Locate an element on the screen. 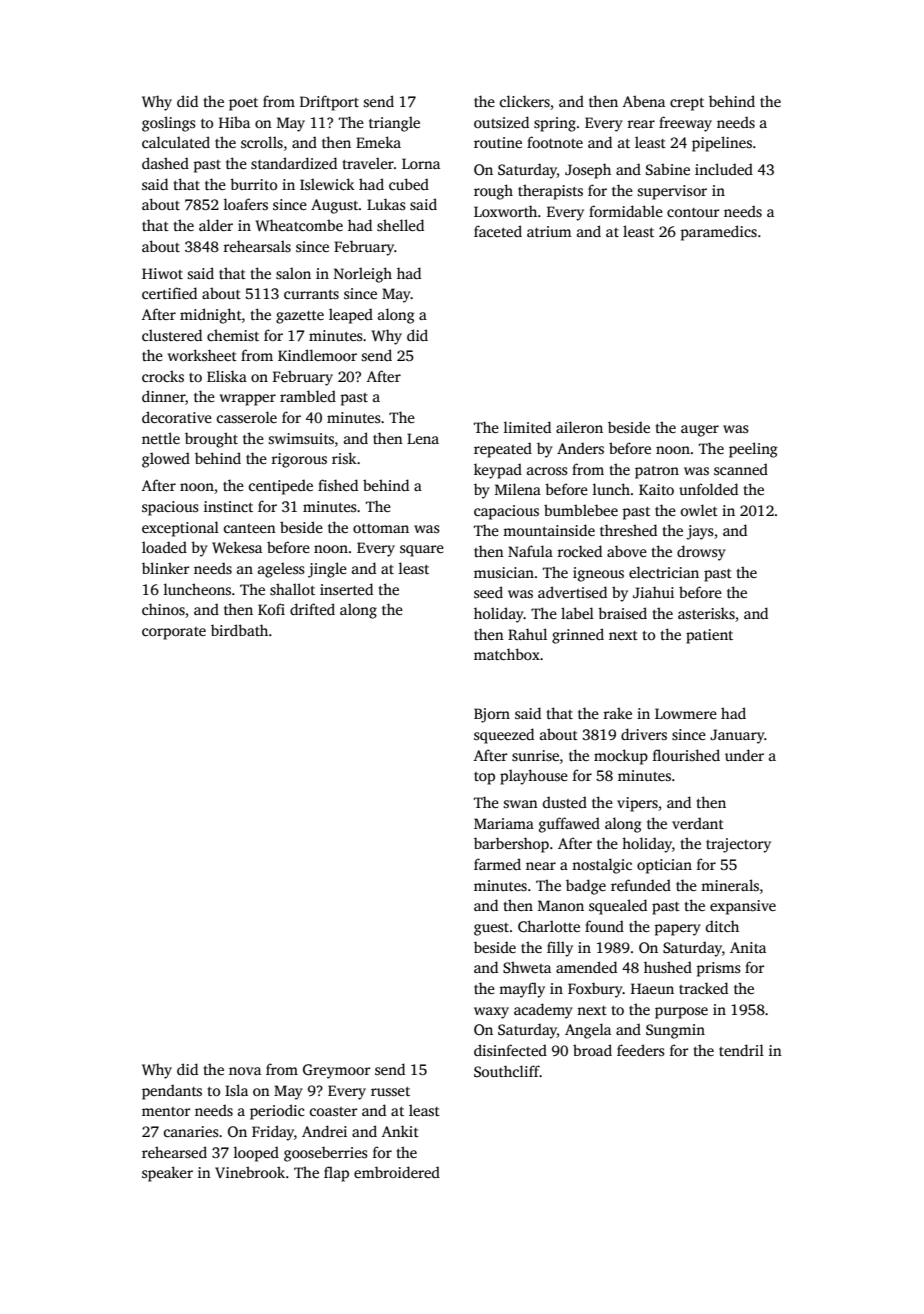 This screenshot has height=1314, width=924. Driftport is located at coordinates (329, 103).
